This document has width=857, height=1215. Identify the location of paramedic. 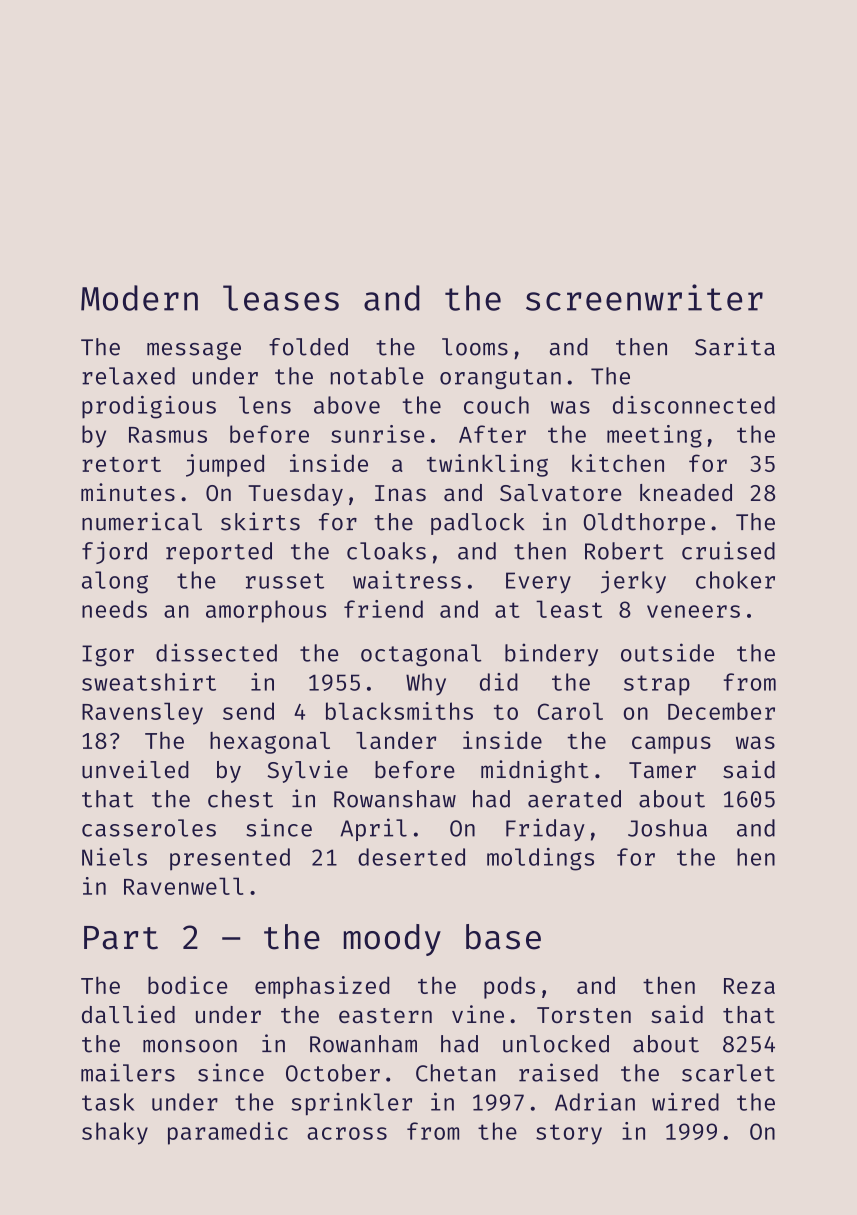
(228, 1133).
